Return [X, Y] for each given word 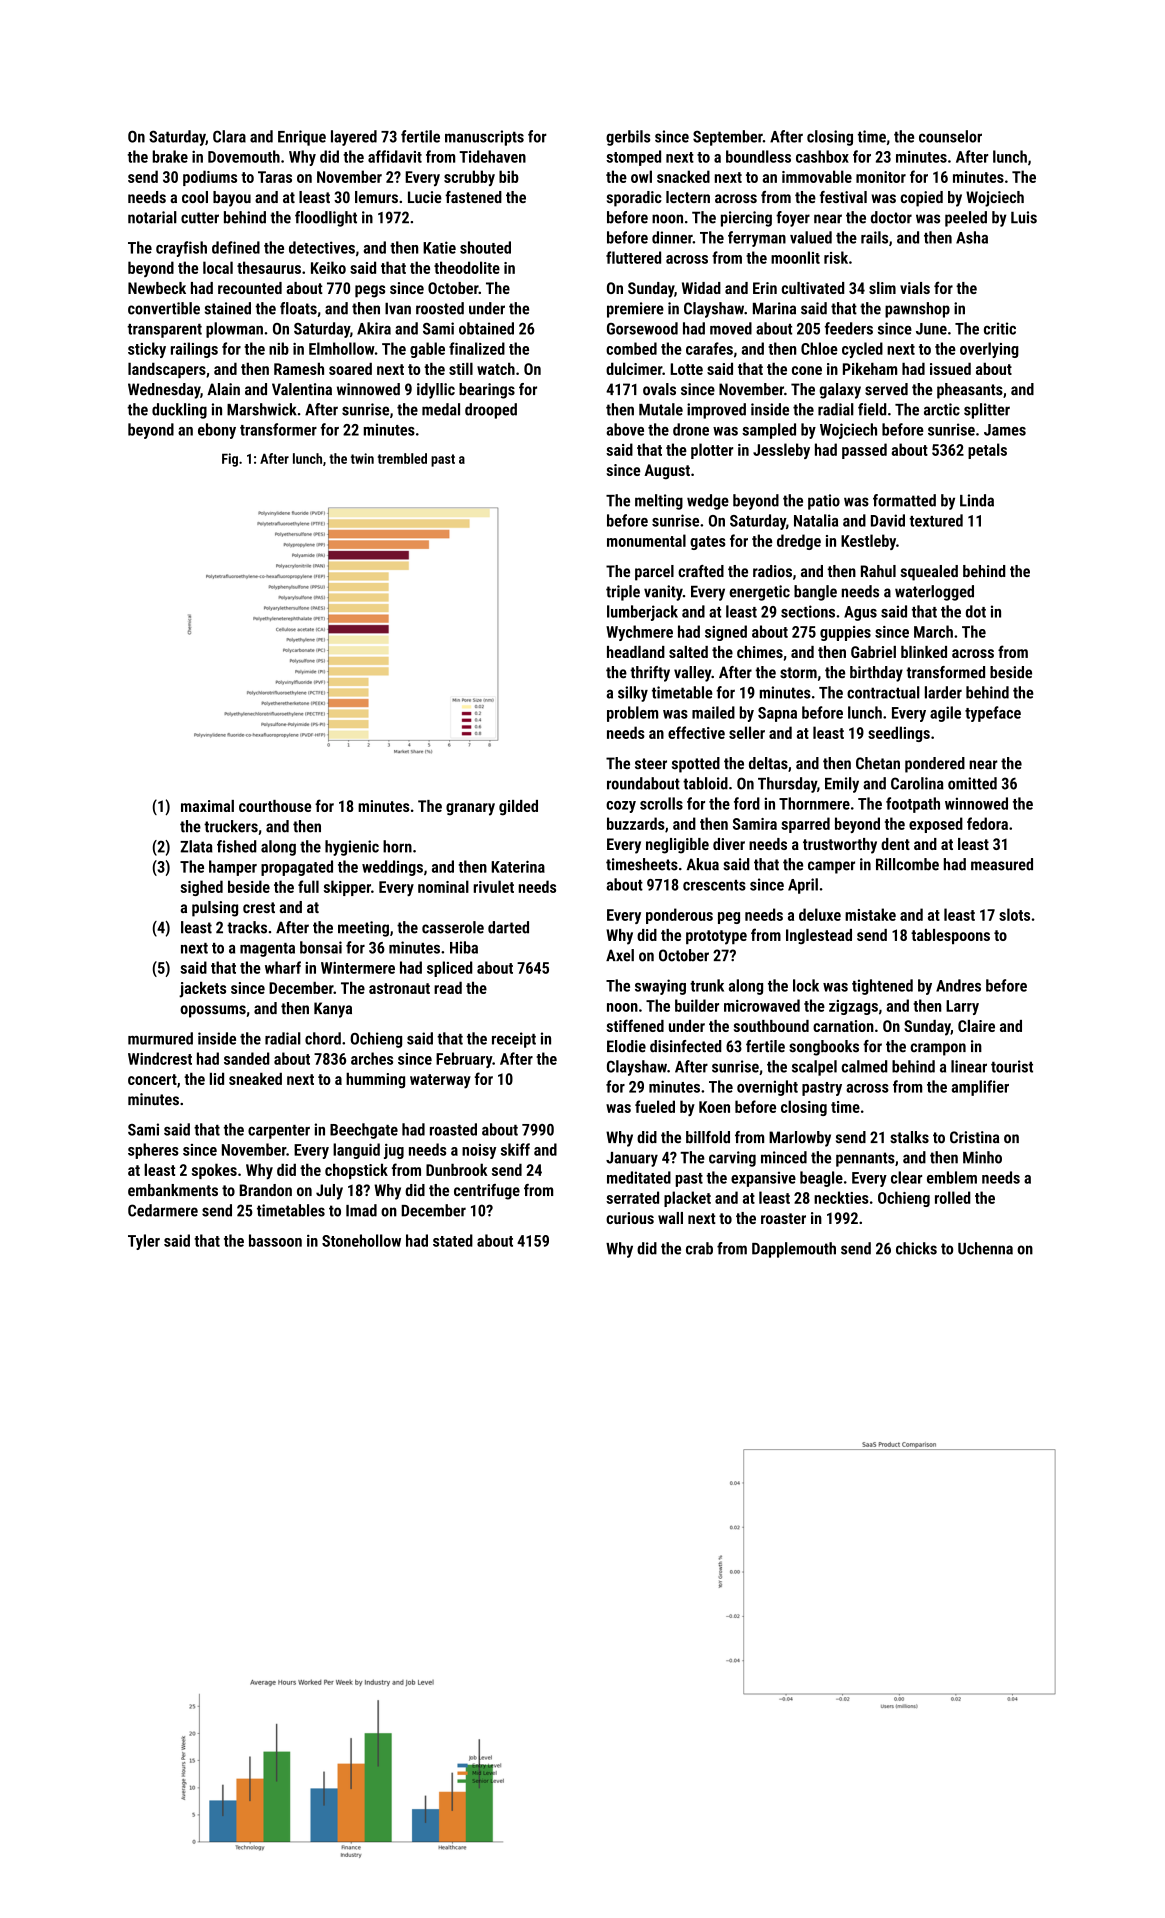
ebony [217, 431]
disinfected [685, 1046]
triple [623, 593]
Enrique [302, 138]
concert [152, 1079]
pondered [935, 765]
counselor [950, 136]
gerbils [628, 138]
